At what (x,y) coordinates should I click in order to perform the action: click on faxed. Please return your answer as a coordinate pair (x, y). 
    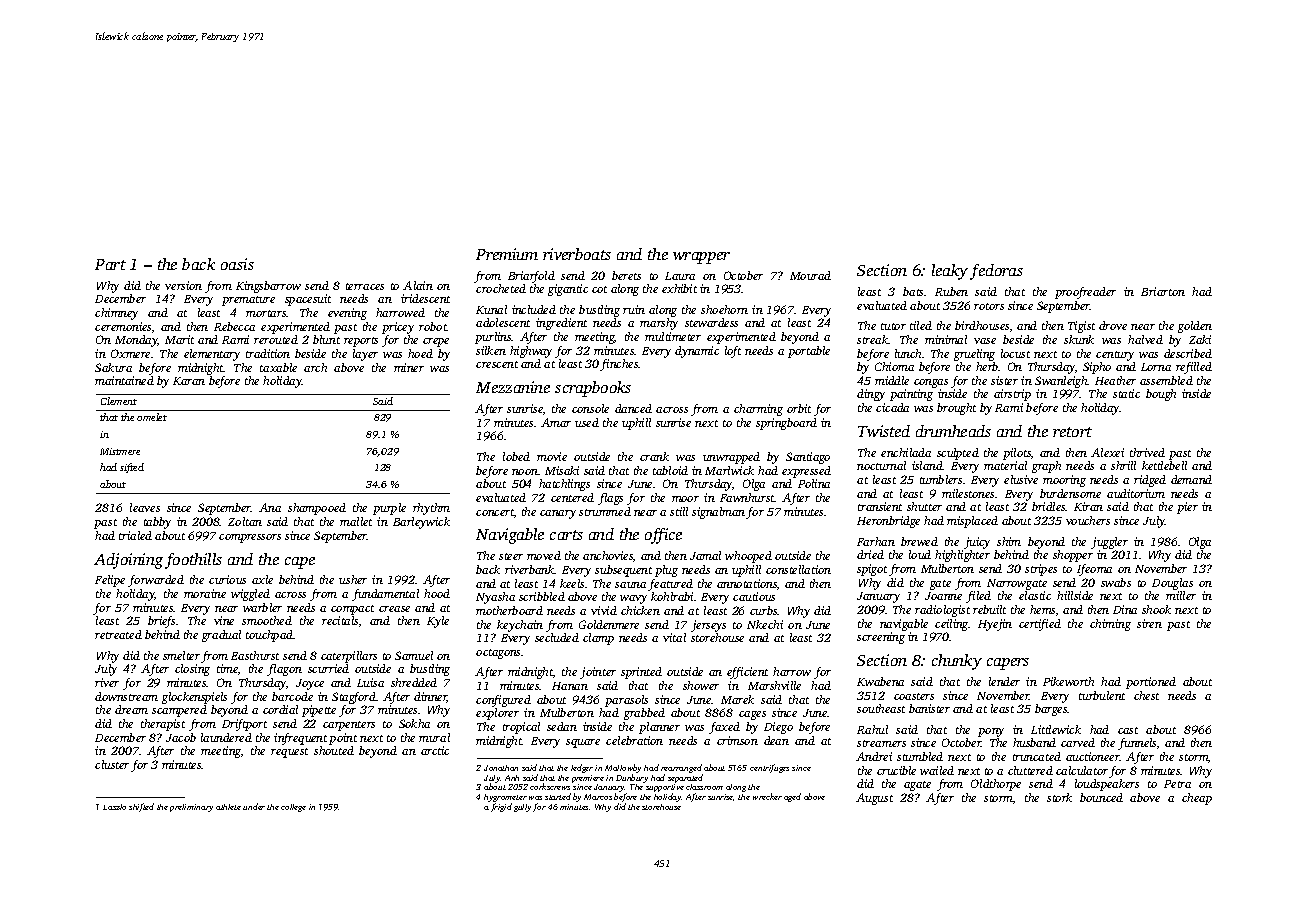
    Looking at the image, I should click on (724, 728).
